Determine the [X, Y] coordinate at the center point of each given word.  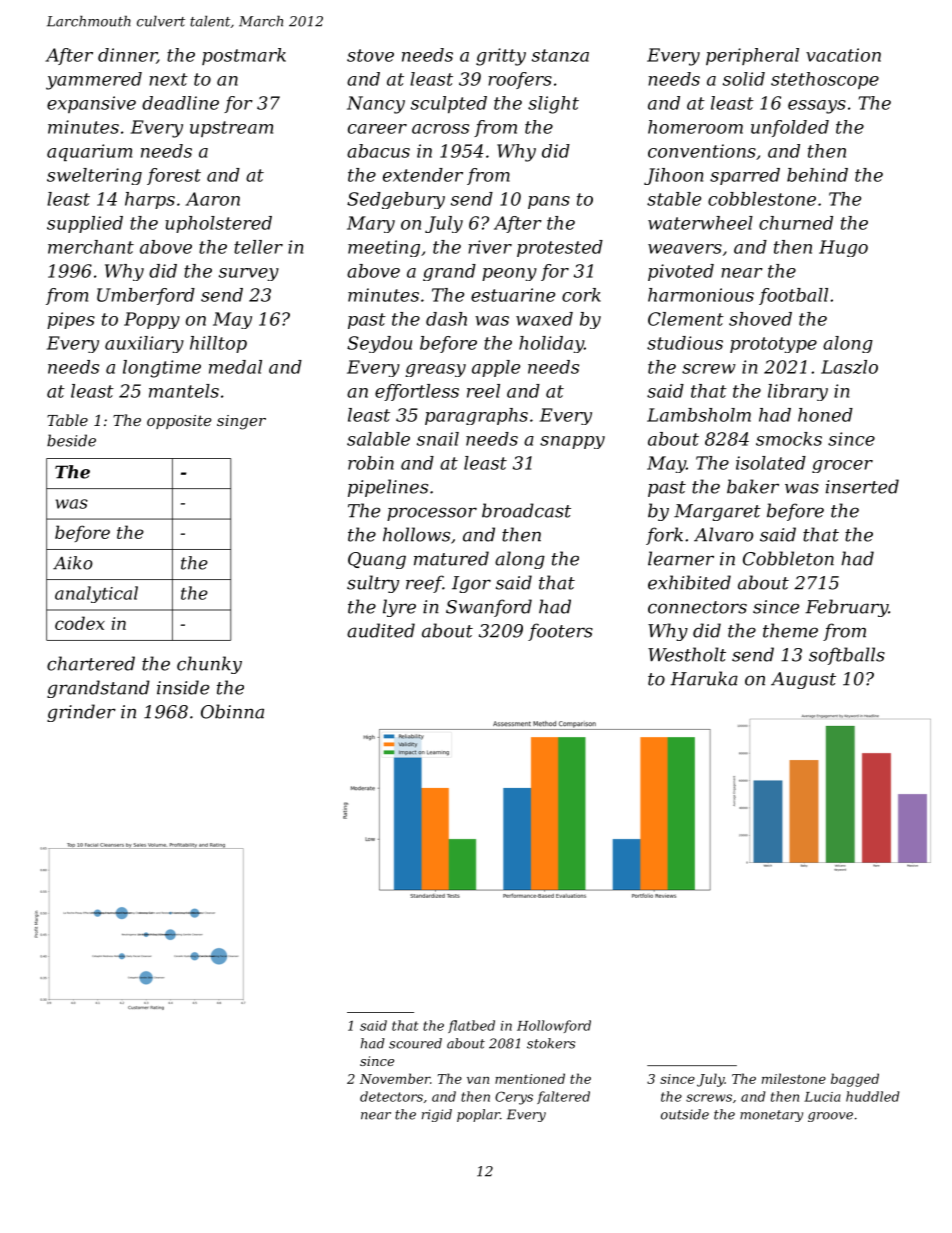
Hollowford [554, 1026]
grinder [81, 713]
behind [817, 175]
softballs [847, 656]
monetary [771, 1116]
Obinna [232, 711]
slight [553, 105]
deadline [180, 103]
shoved [760, 319]
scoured [415, 1043]
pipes [71, 320]
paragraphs [476, 416]
